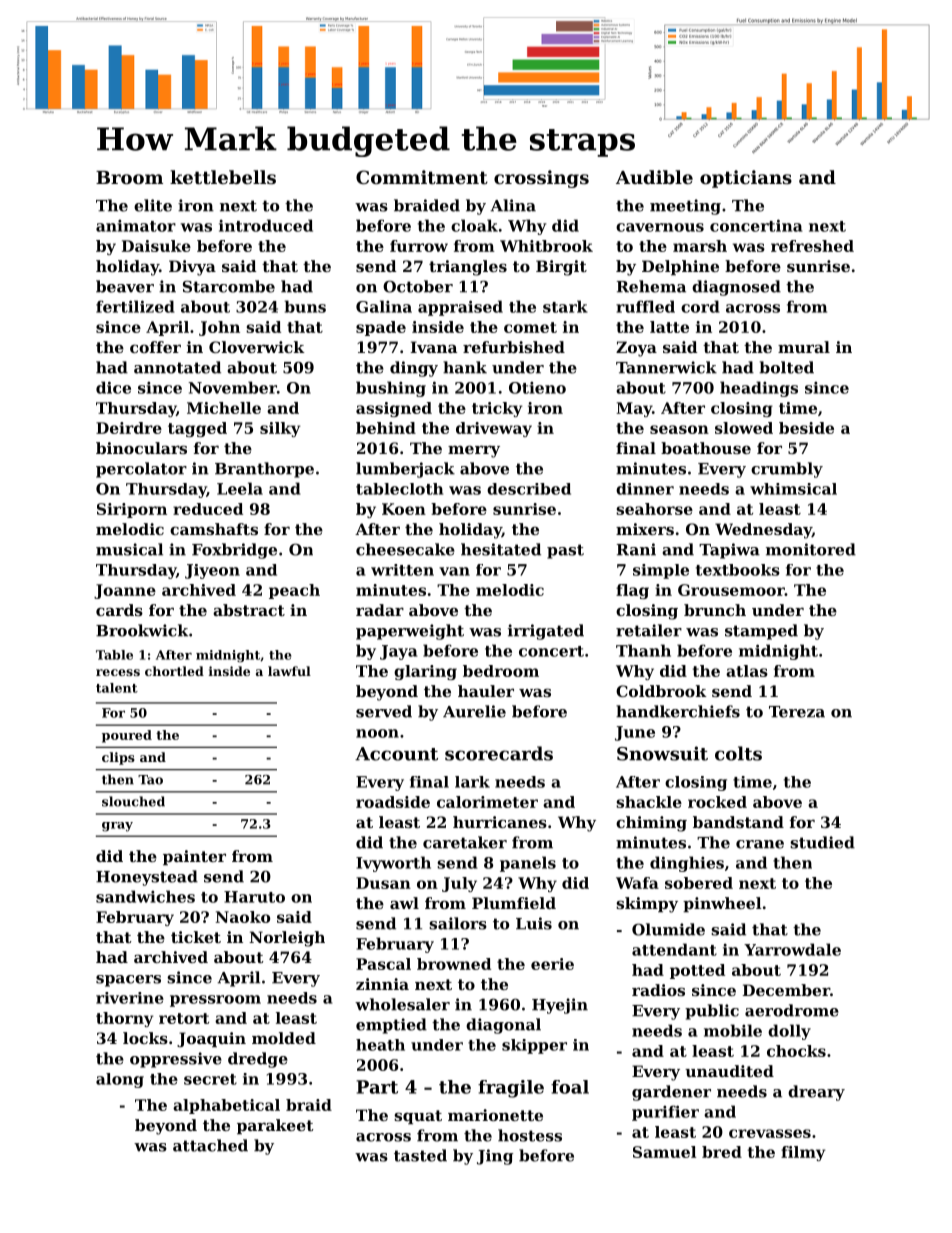 The image size is (952, 1233). Describe the element at coordinates (194, 857) in the screenshot. I see `painter` at that location.
